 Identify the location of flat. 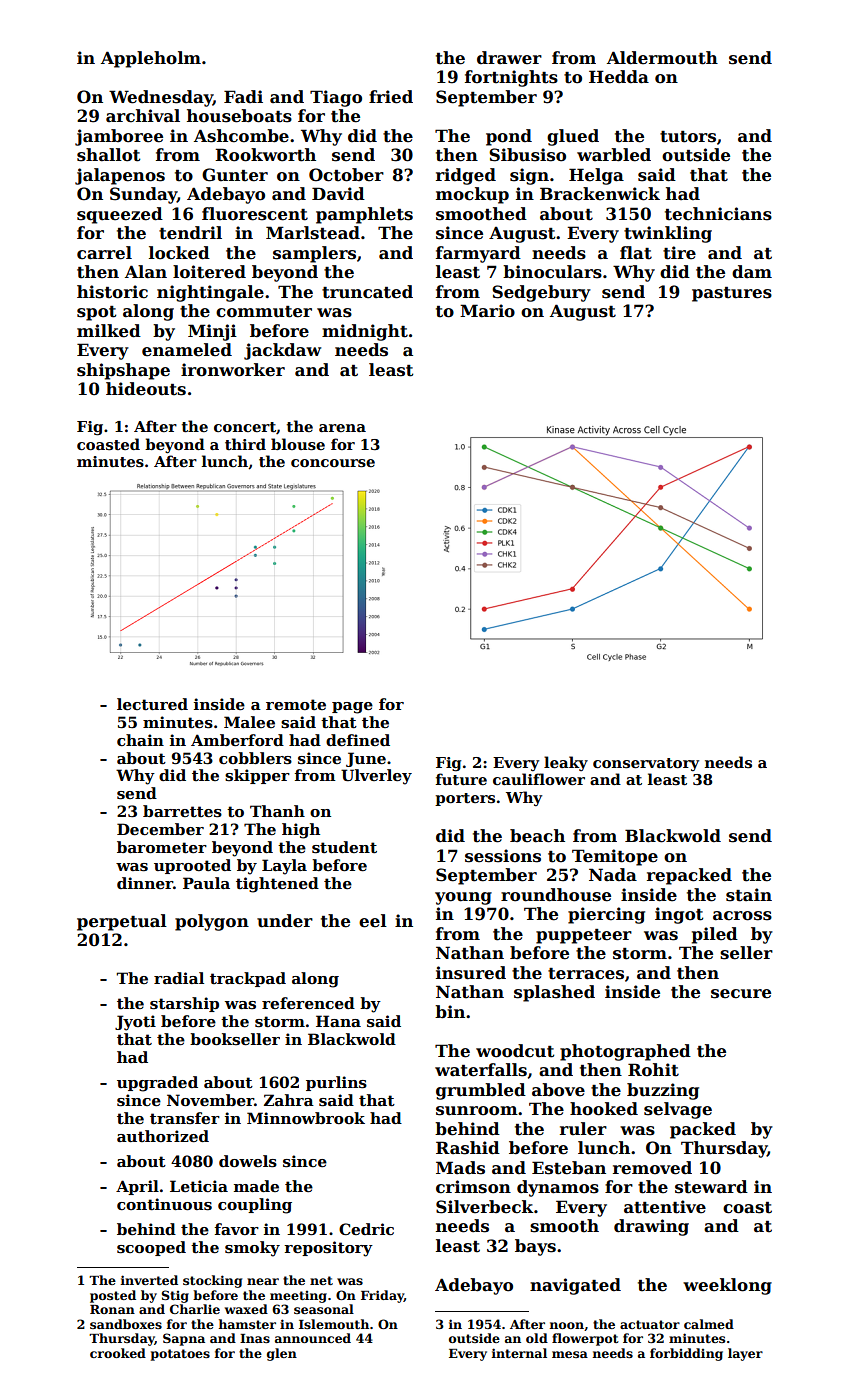
(636, 253).
